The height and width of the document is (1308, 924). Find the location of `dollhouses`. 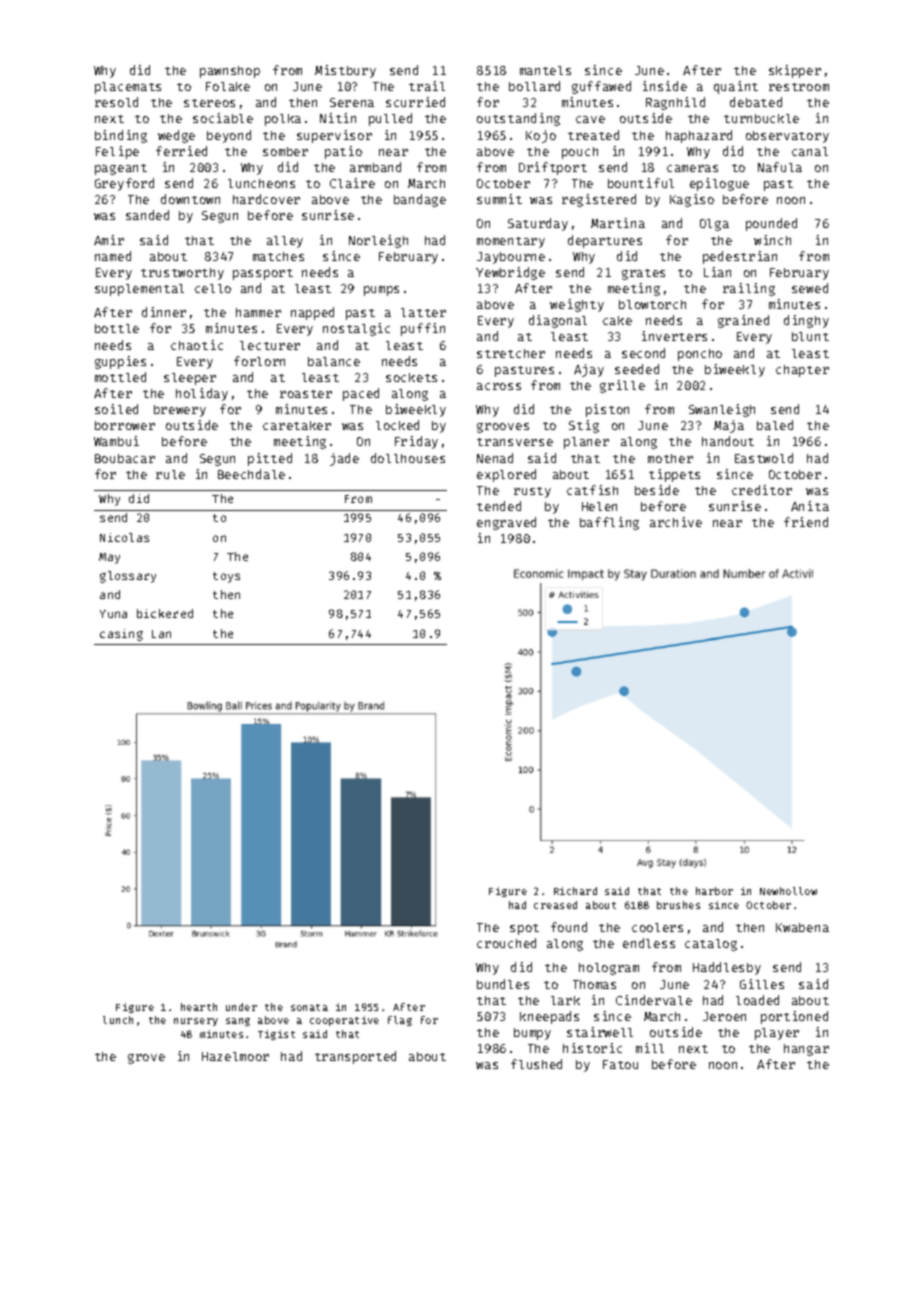

dollhouses is located at coordinates (408, 458).
